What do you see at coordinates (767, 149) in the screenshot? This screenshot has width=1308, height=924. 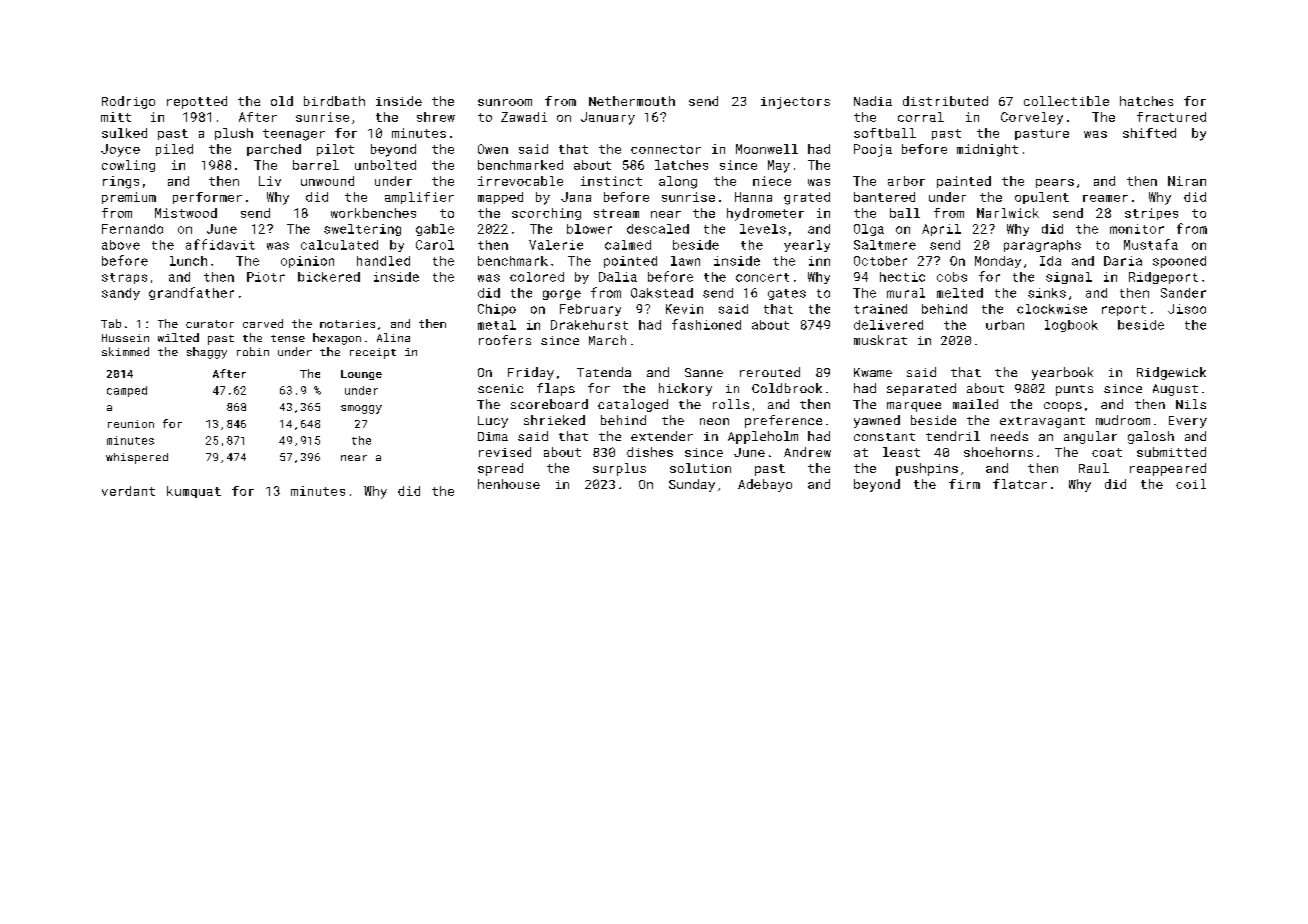 I see `Moonwell` at bounding box center [767, 149].
